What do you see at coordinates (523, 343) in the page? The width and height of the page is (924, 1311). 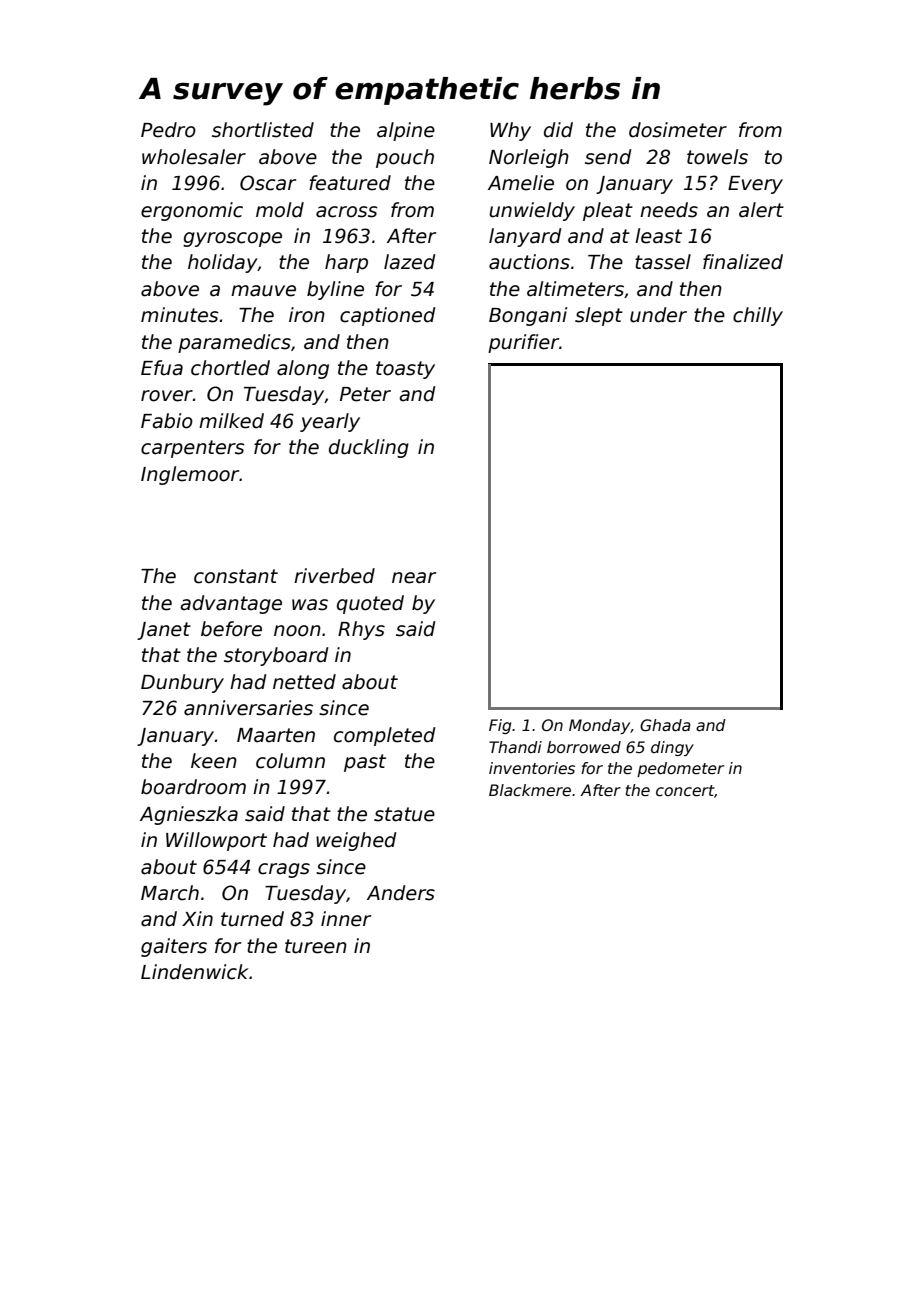 I see `purifier` at bounding box center [523, 343].
